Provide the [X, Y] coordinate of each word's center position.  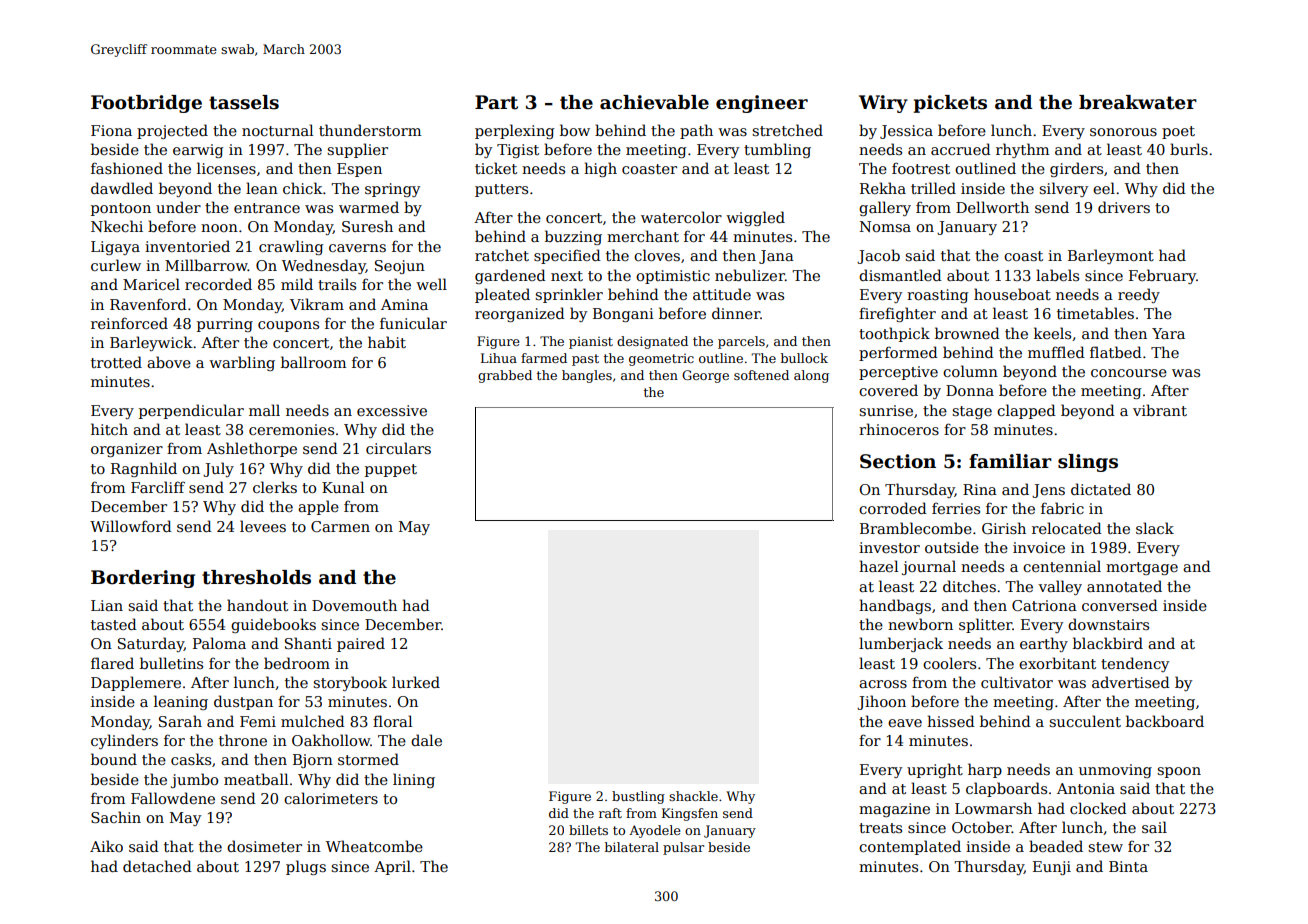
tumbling [777, 150]
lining [414, 780]
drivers [1124, 207]
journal [929, 567]
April [392, 867]
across [883, 684]
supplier [357, 150]
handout [257, 605]
